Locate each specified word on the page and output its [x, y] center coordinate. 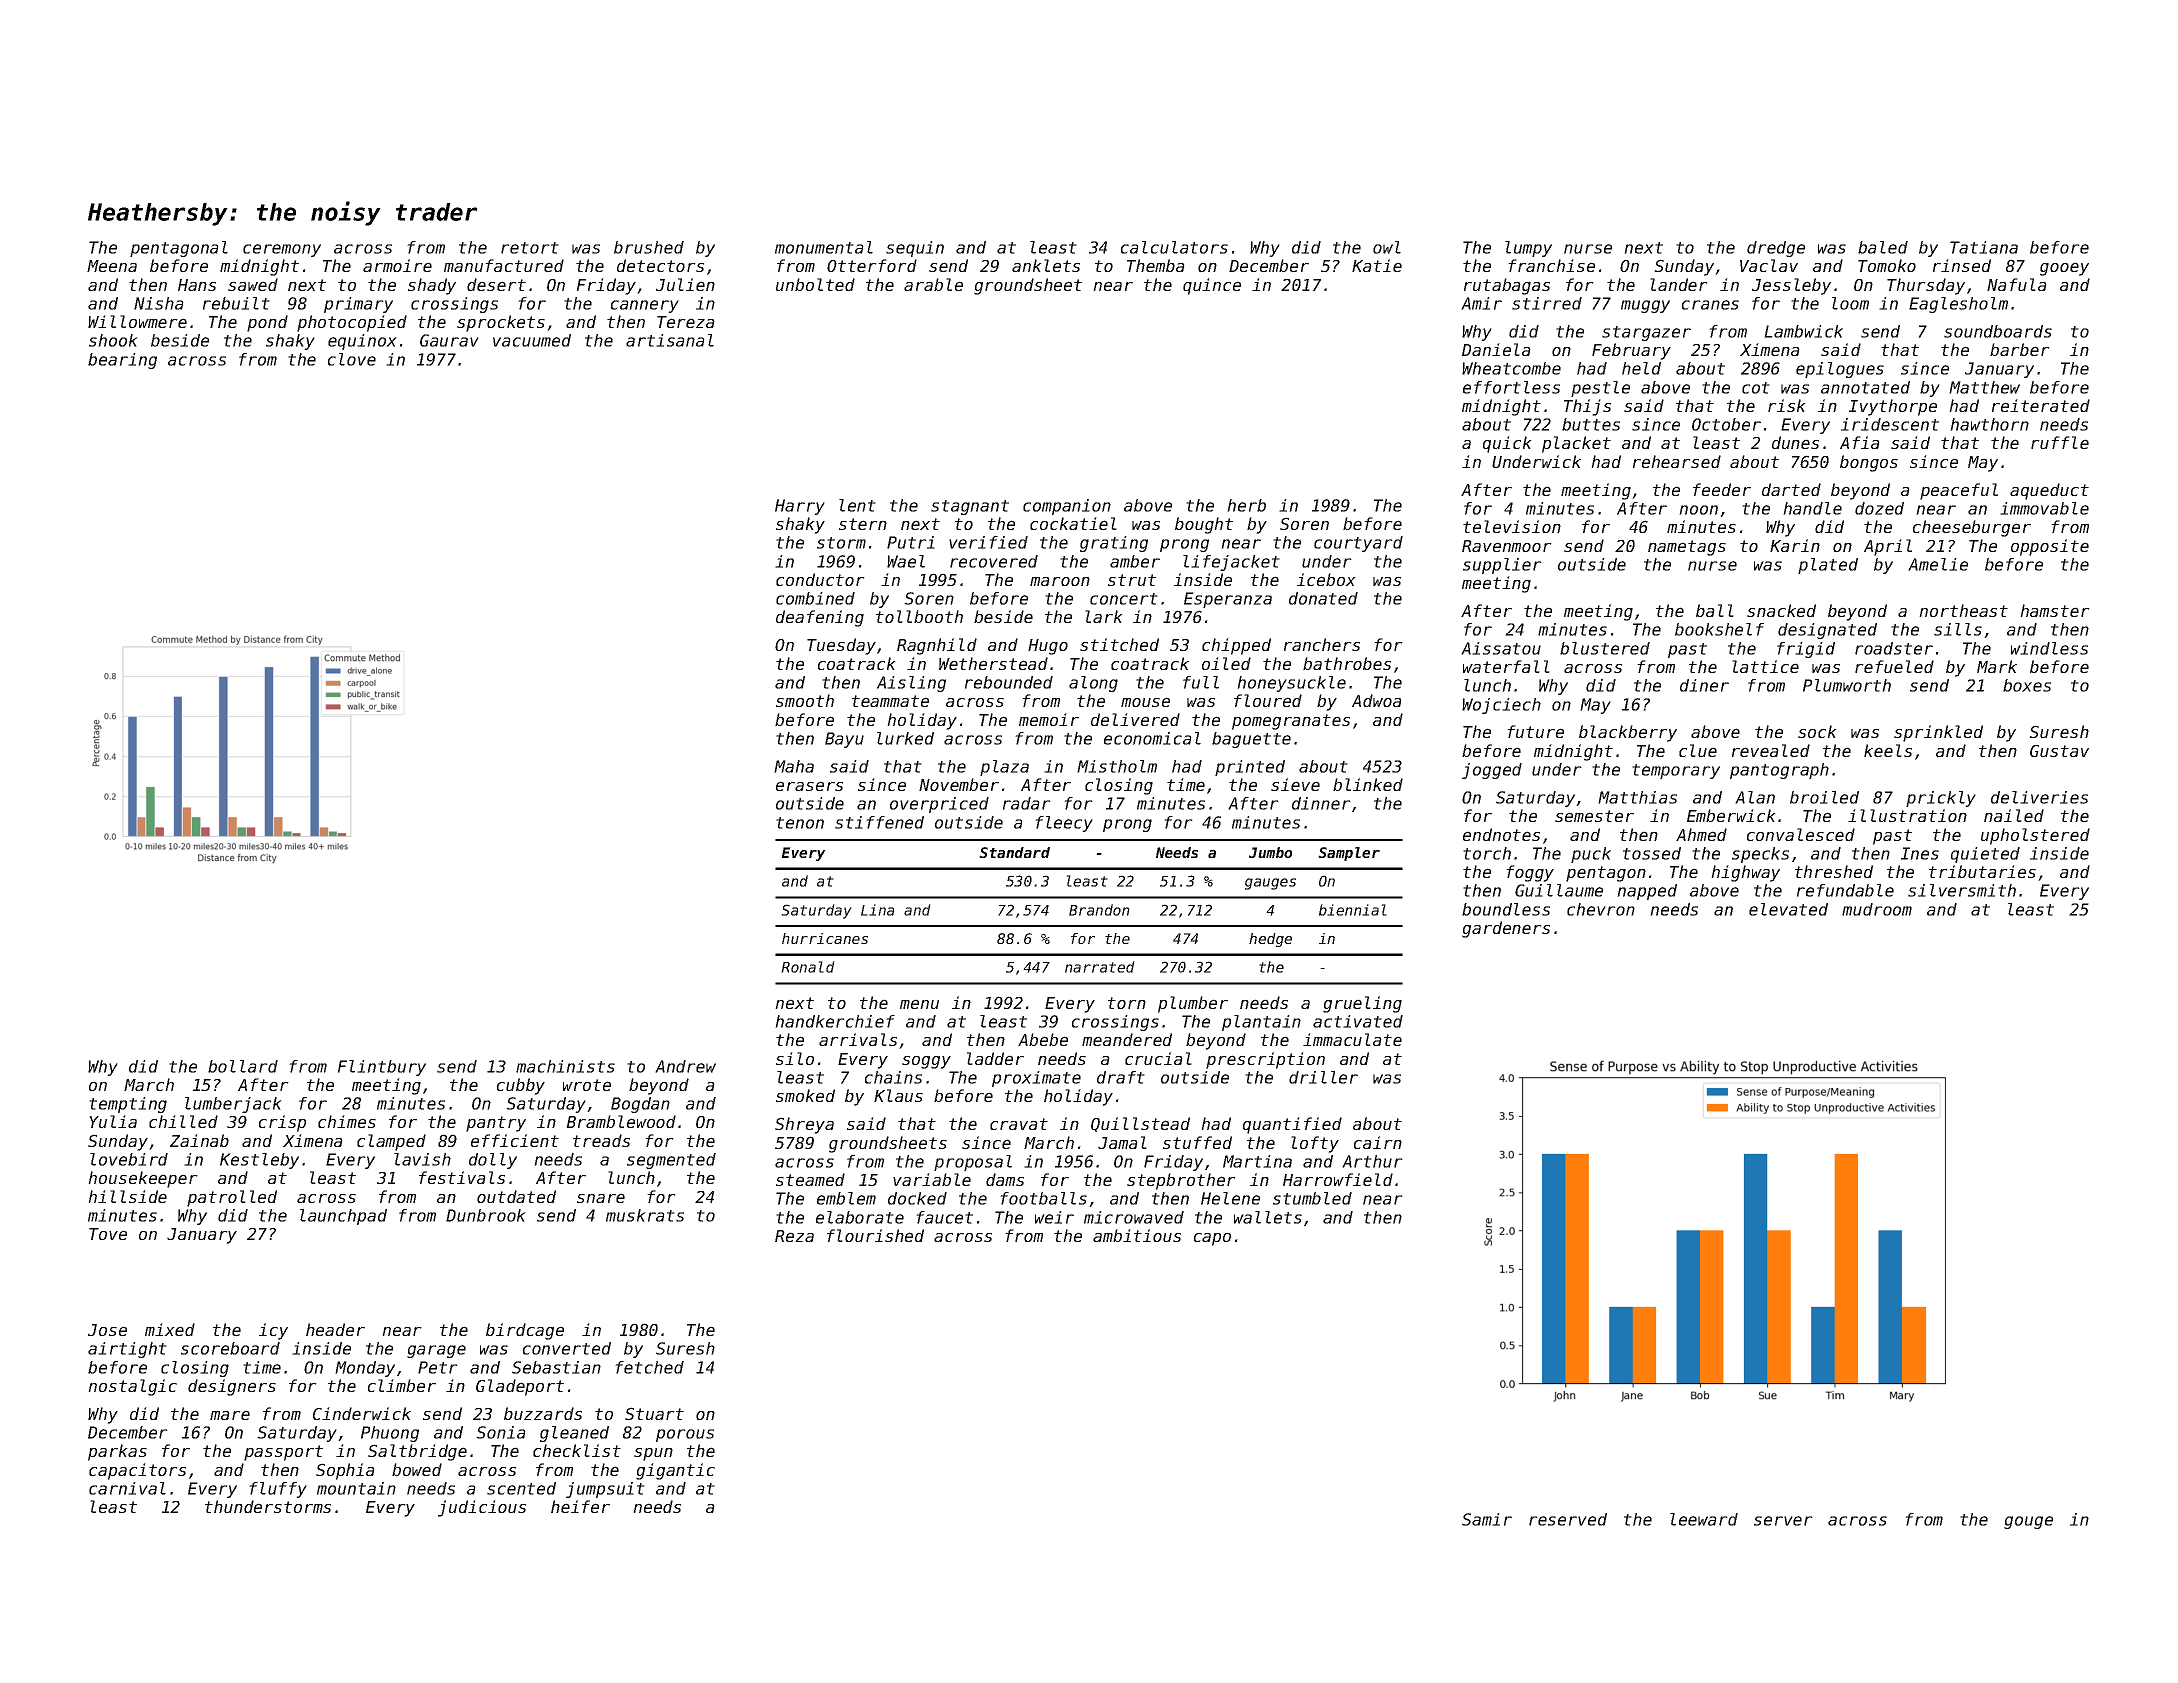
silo [795, 1058]
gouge [2028, 1522]
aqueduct [2049, 491]
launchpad [343, 1217]
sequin [915, 249]
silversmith [1962, 890]
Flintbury [382, 1068]
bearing [122, 361]
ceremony [282, 250]
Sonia [501, 1432]
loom [1850, 303]
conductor [820, 579]
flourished [875, 1235]
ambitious [1137, 1235]
